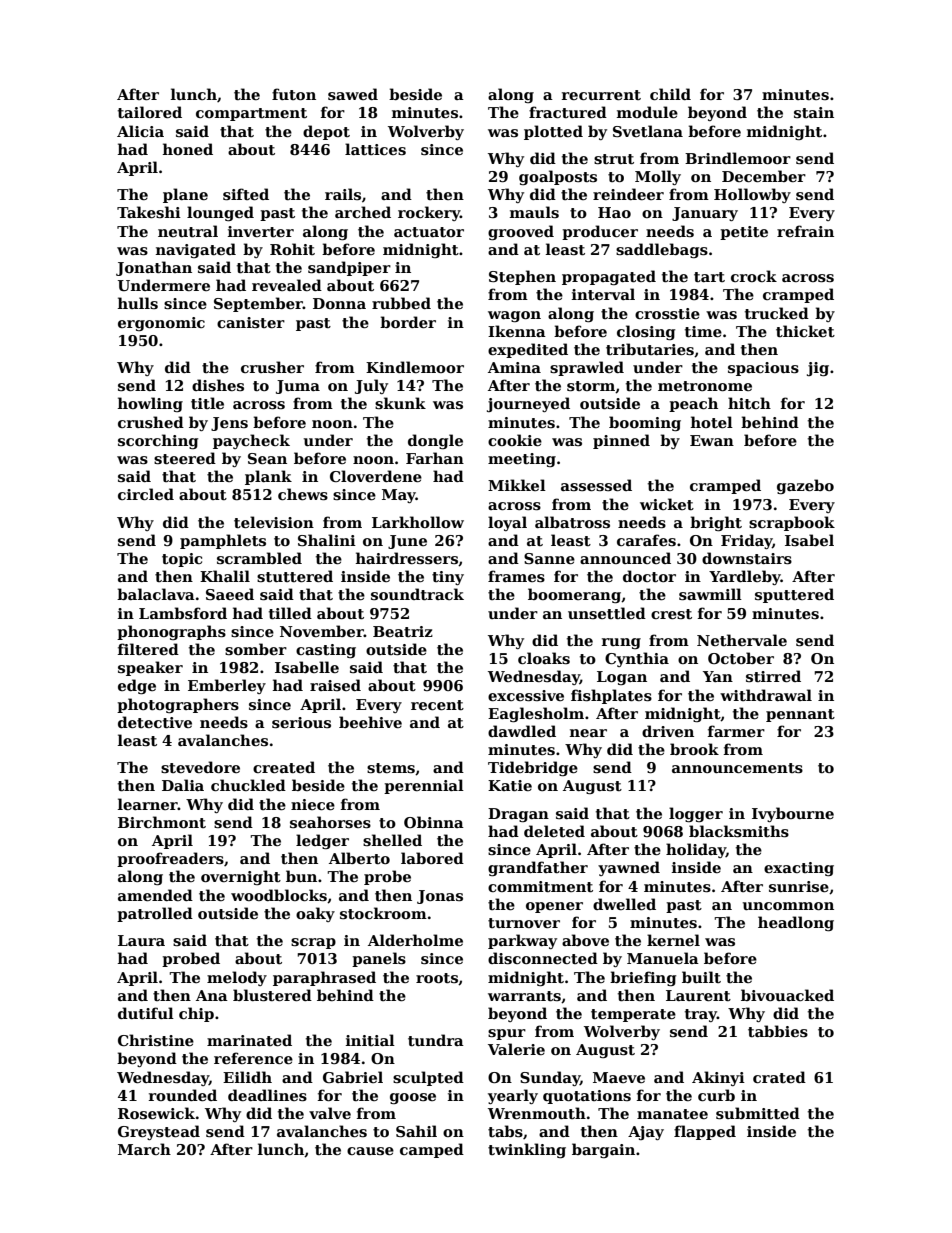 Image resolution: width=952 pixels, height=1233 pixels. What do you see at coordinates (536, 714) in the image?
I see `Eaglesholm` at bounding box center [536, 714].
